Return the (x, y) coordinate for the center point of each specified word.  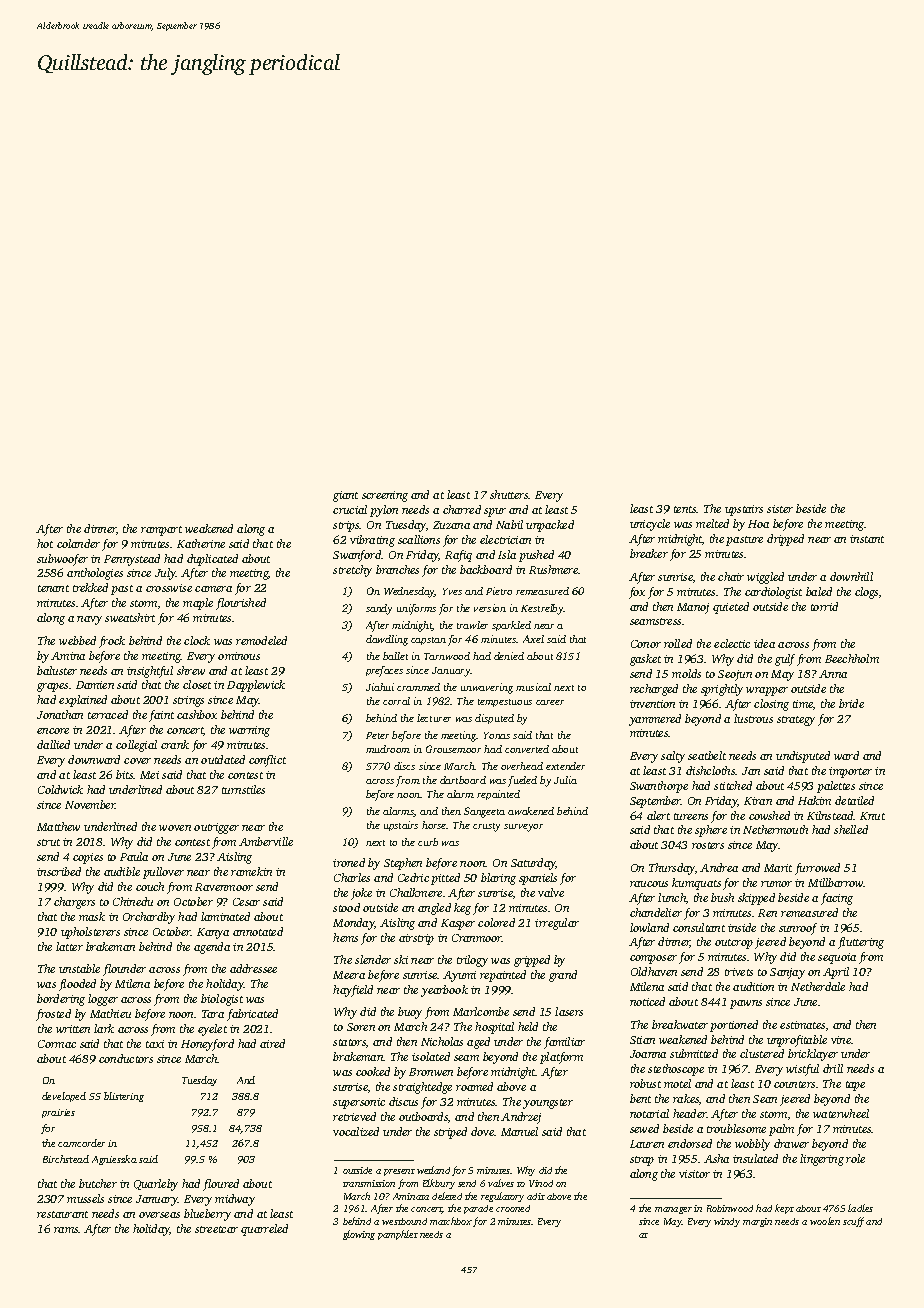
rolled (678, 643)
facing (837, 899)
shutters (509, 494)
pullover (163, 873)
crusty (486, 827)
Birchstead (66, 1159)
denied (509, 656)
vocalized (356, 1131)
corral (396, 701)
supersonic (359, 1103)
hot (45, 543)
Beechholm (852, 658)
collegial (136, 746)
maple (198, 604)
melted (712, 523)
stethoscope (676, 1070)
